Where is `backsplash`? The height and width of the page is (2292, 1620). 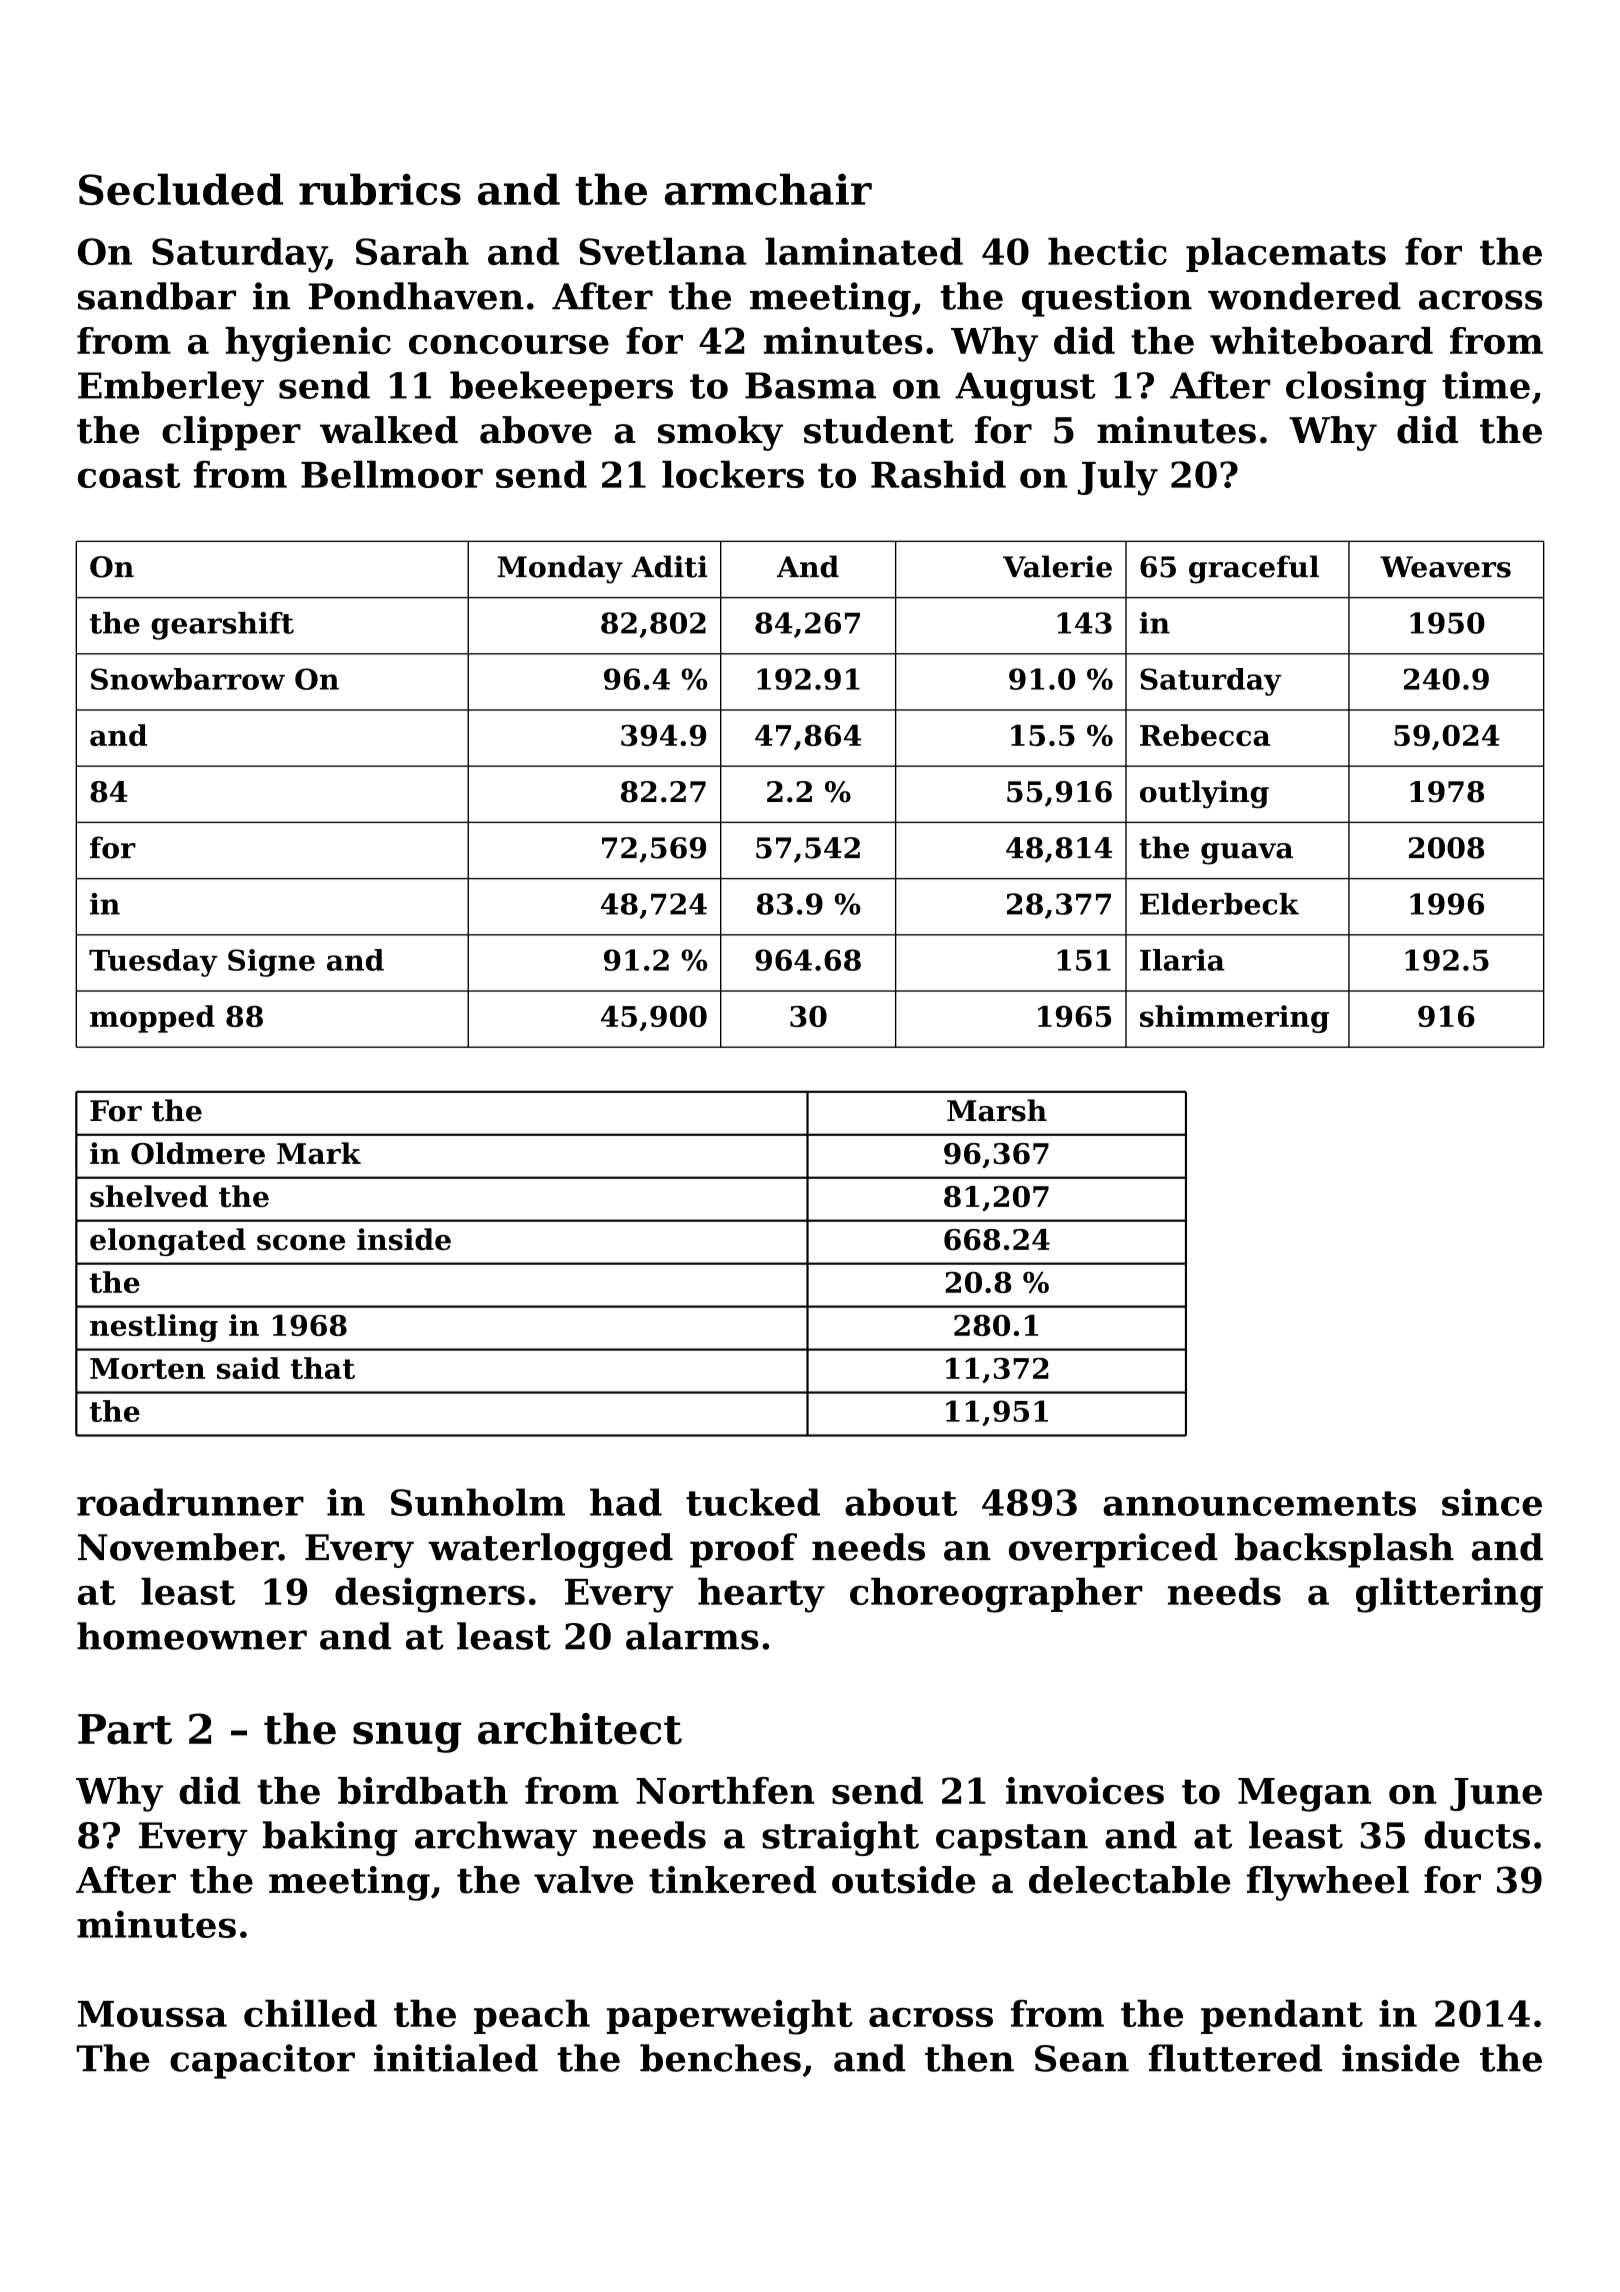
backsplash is located at coordinates (1344, 1550).
